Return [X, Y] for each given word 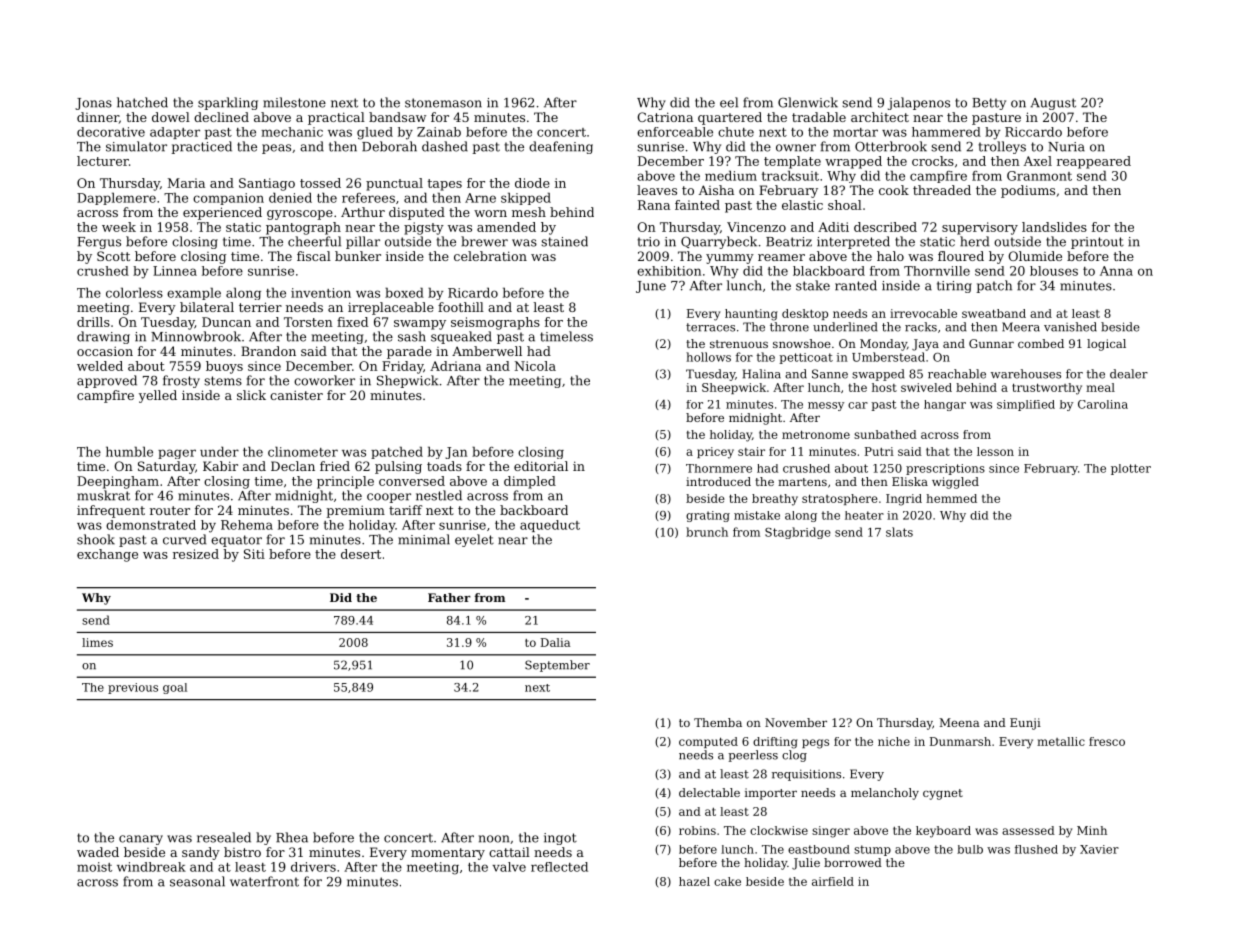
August [1053, 104]
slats [899, 532]
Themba [718, 722]
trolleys [1002, 147]
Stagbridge [797, 533]
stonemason [443, 103]
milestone [294, 102]
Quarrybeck [719, 242]
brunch [707, 532]
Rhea [292, 837]
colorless [134, 292]
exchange [107, 555]
